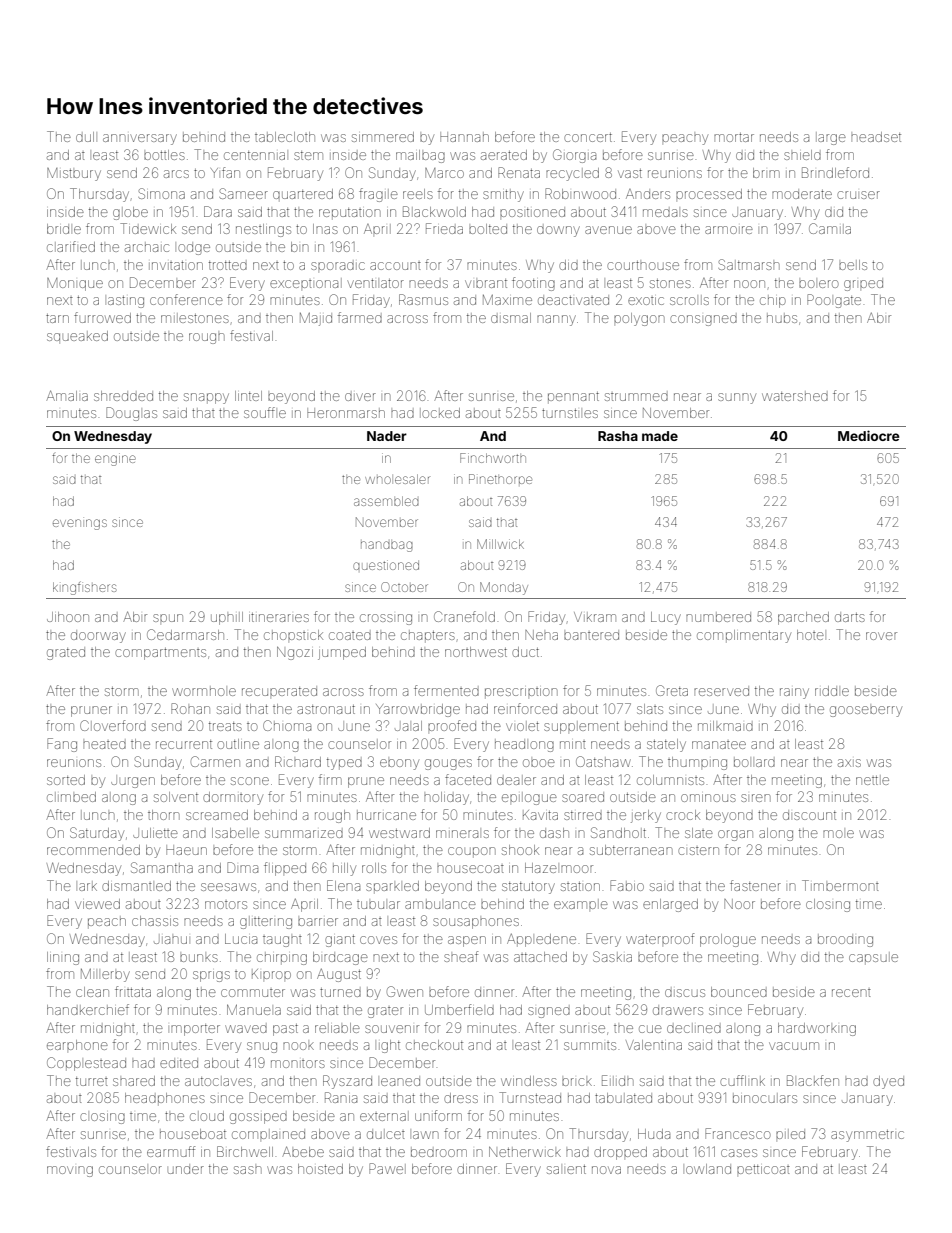 The image size is (952, 1233). Describe the element at coordinates (387, 436) in the image. I see `Nader` at that location.
